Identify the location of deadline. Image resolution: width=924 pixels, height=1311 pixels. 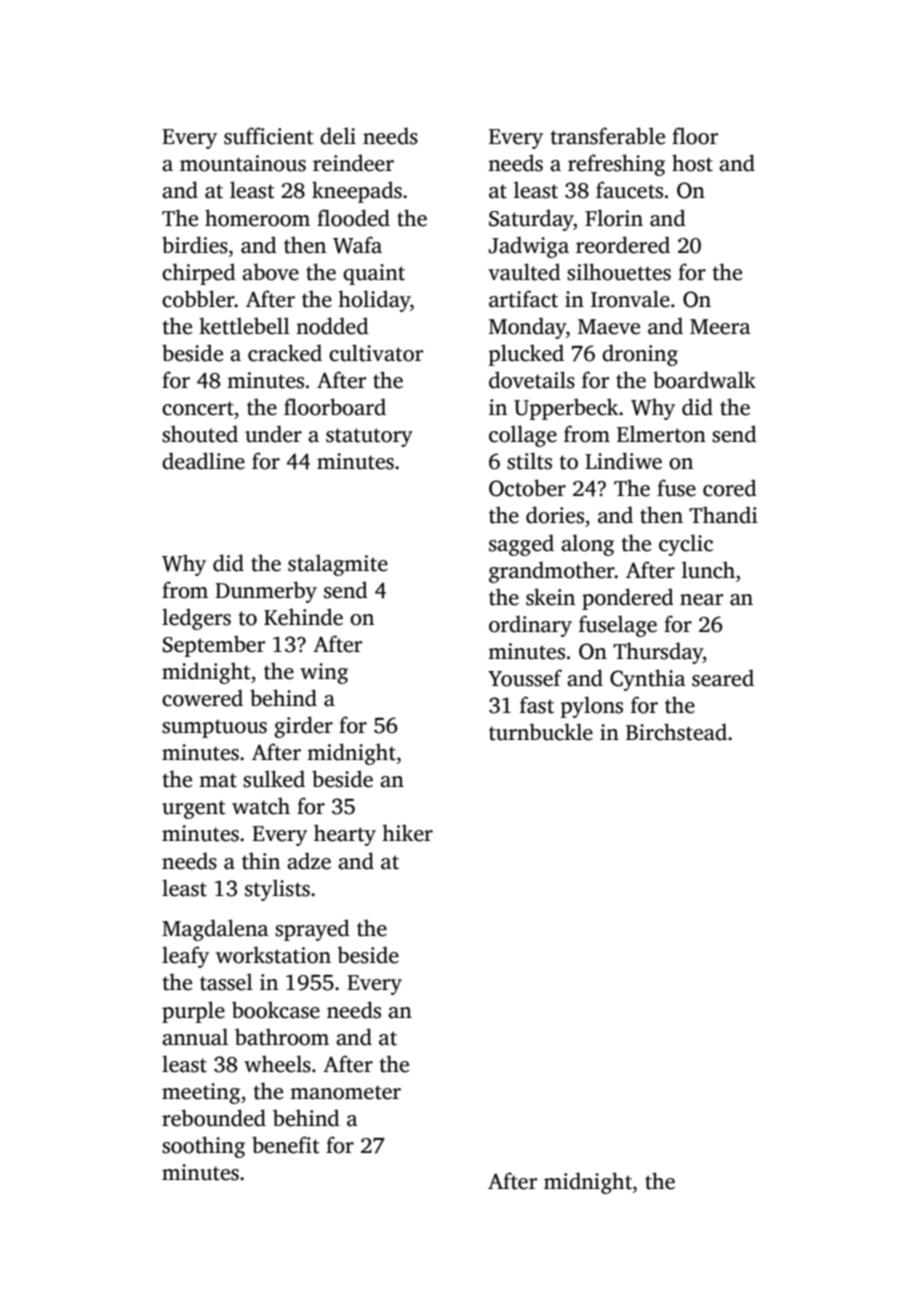
(203, 461).
